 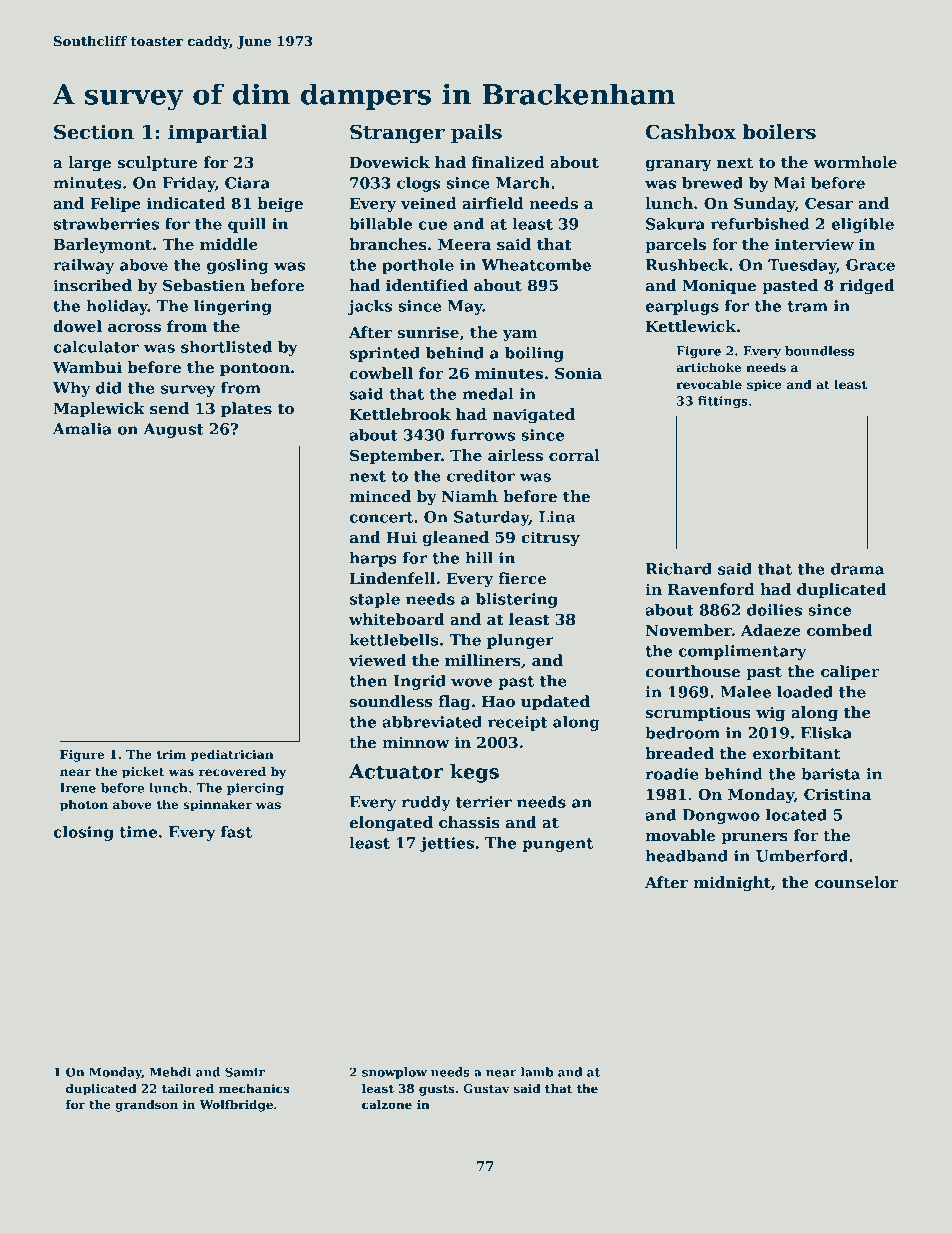 I want to click on calzone, so click(x=387, y=1104).
